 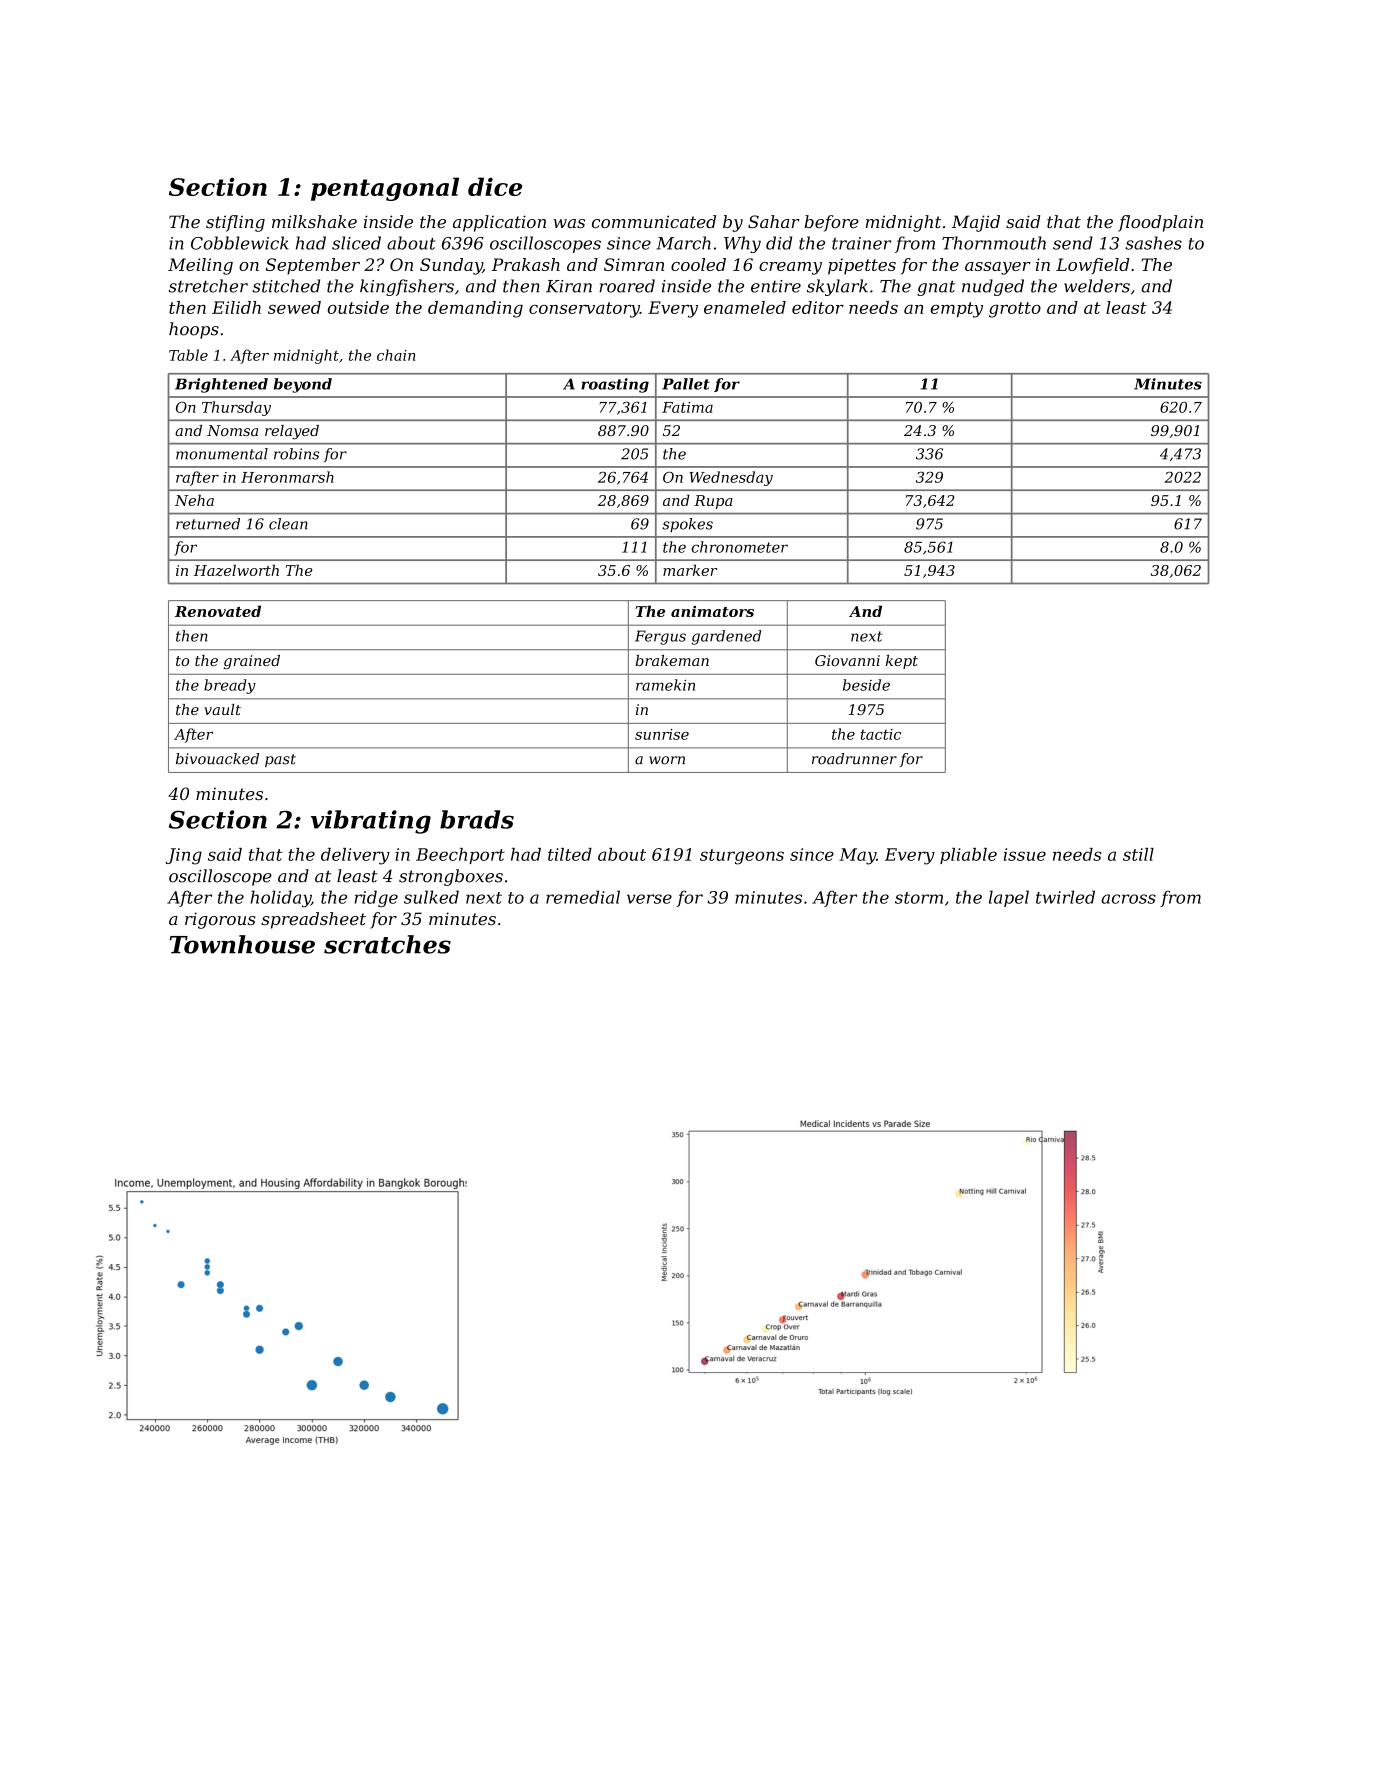 What do you see at coordinates (687, 407) in the screenshot?
I see `Fatima` at bounding box center [687, 407].
